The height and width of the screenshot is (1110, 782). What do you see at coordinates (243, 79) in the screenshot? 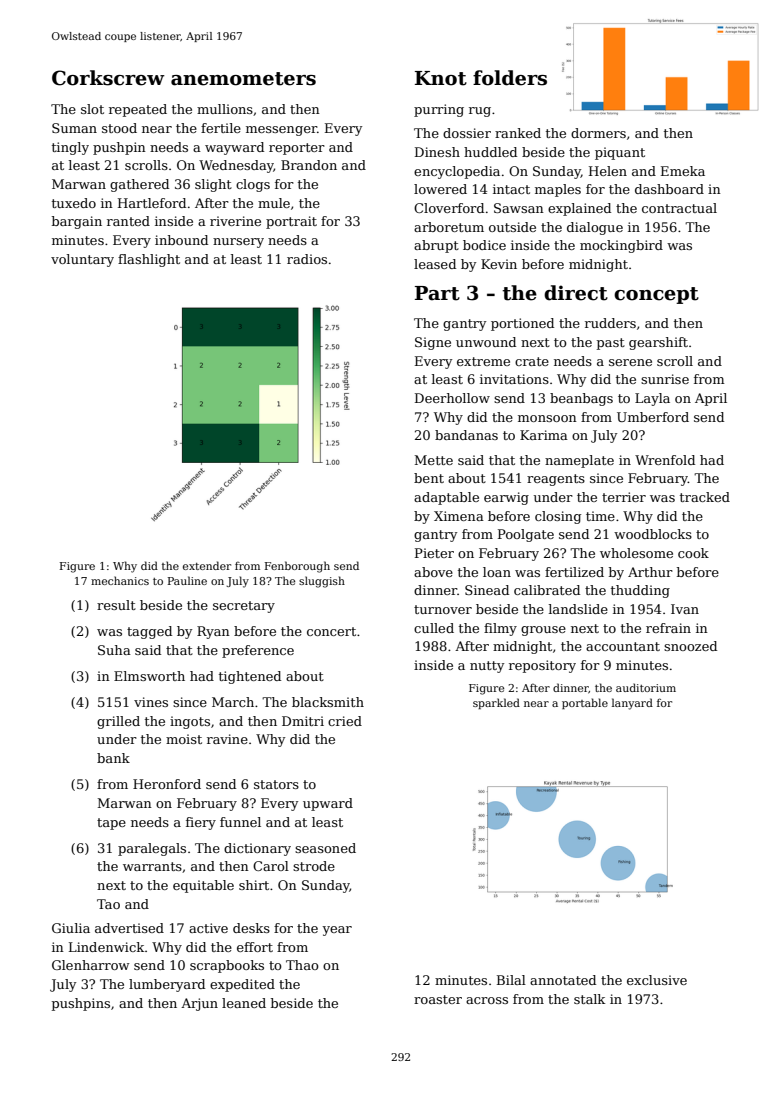
I see `anemometers` at bounding box center [243, 79].
